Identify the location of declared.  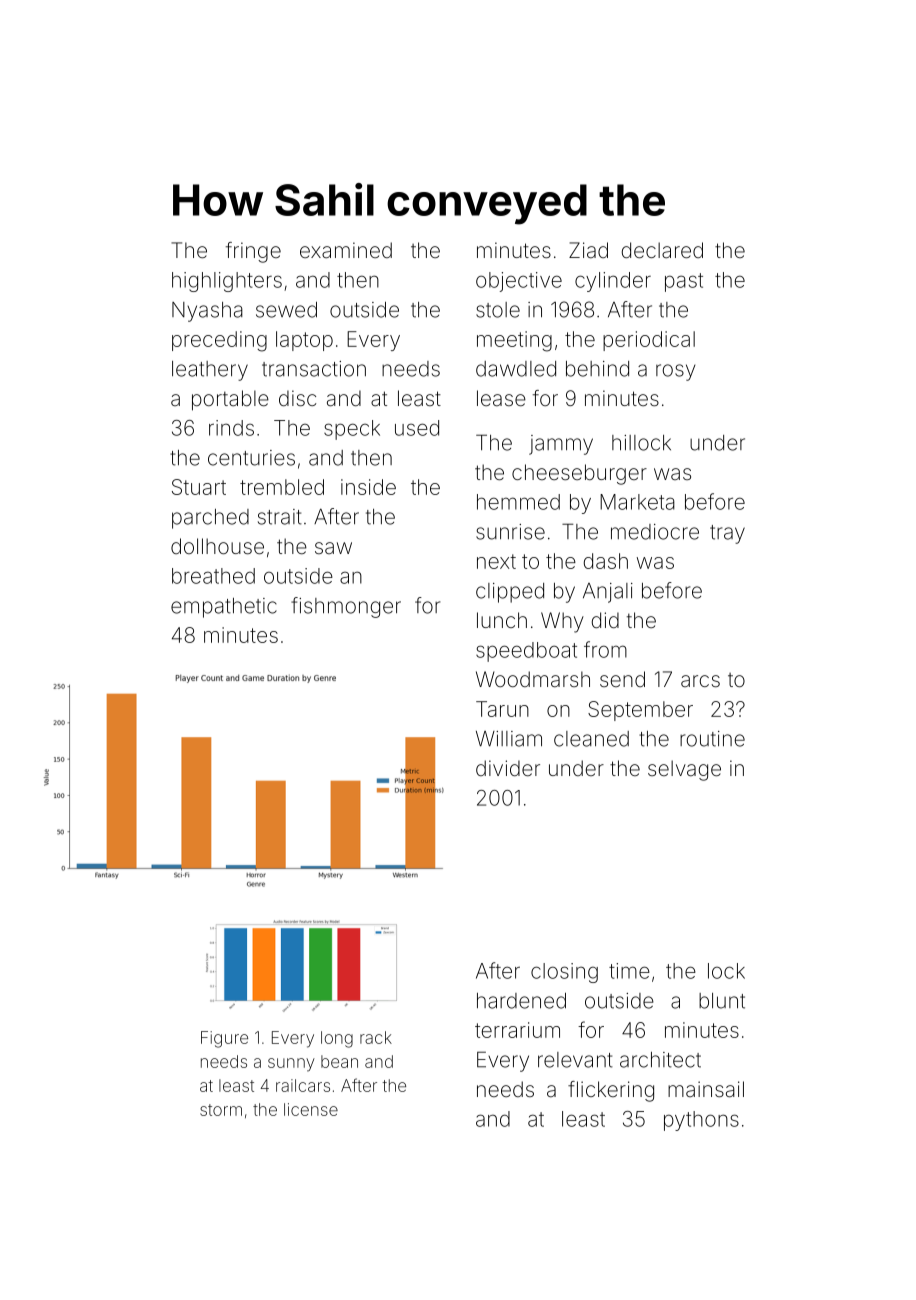
(662, 250).
